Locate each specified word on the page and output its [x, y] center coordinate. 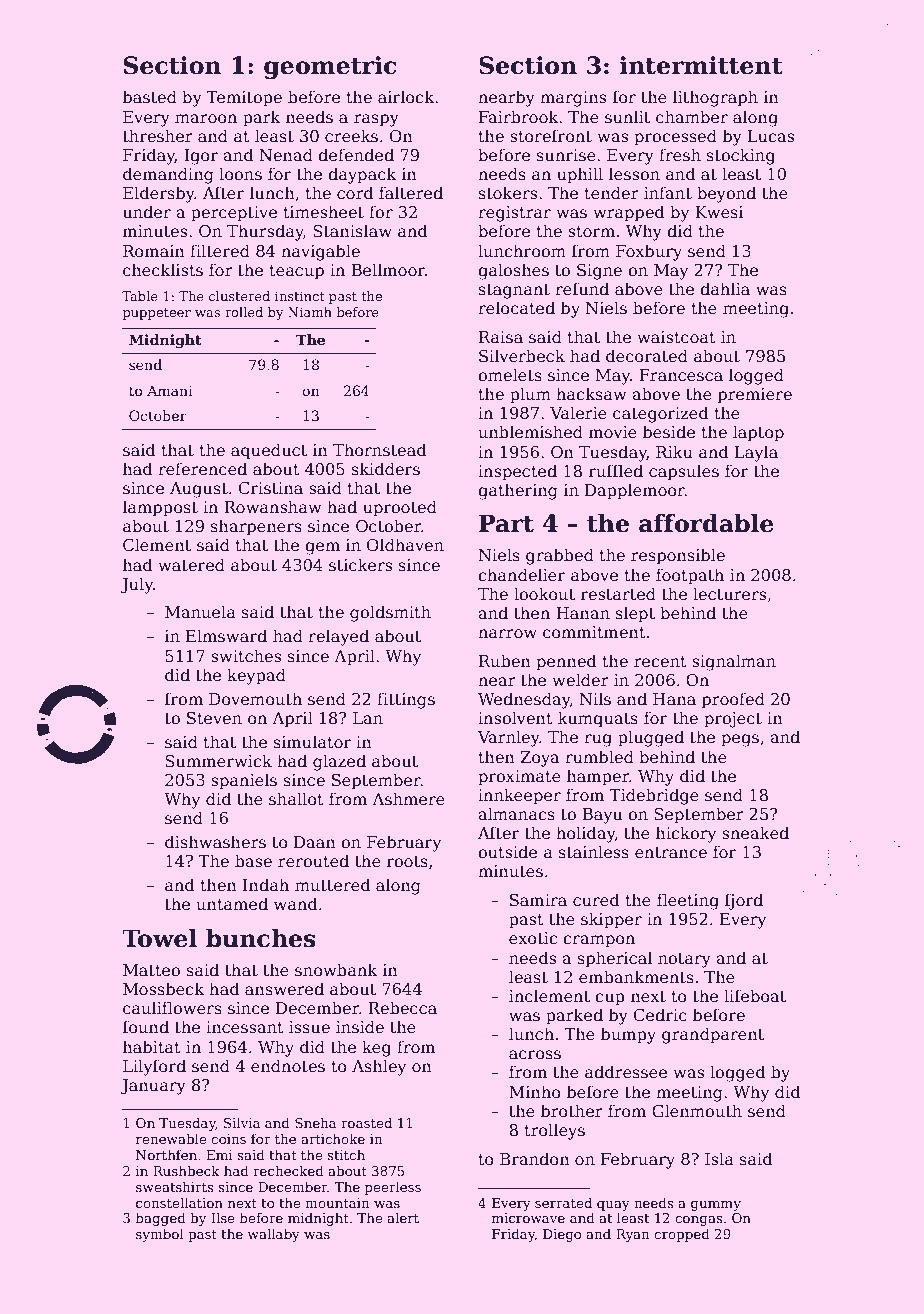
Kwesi [719, 212]
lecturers [729, 594]
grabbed [560, 556]
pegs [740, 740]
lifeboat [755, 996]
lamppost [160, 508]
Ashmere [408, 799]
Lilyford [154, 1067]
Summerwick [218, 761]
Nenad [286, 154]
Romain [154, 251]
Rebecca [402, 1008]
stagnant [514, 291]
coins [228, 1139]
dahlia [725, 289]
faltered [411, 193]
